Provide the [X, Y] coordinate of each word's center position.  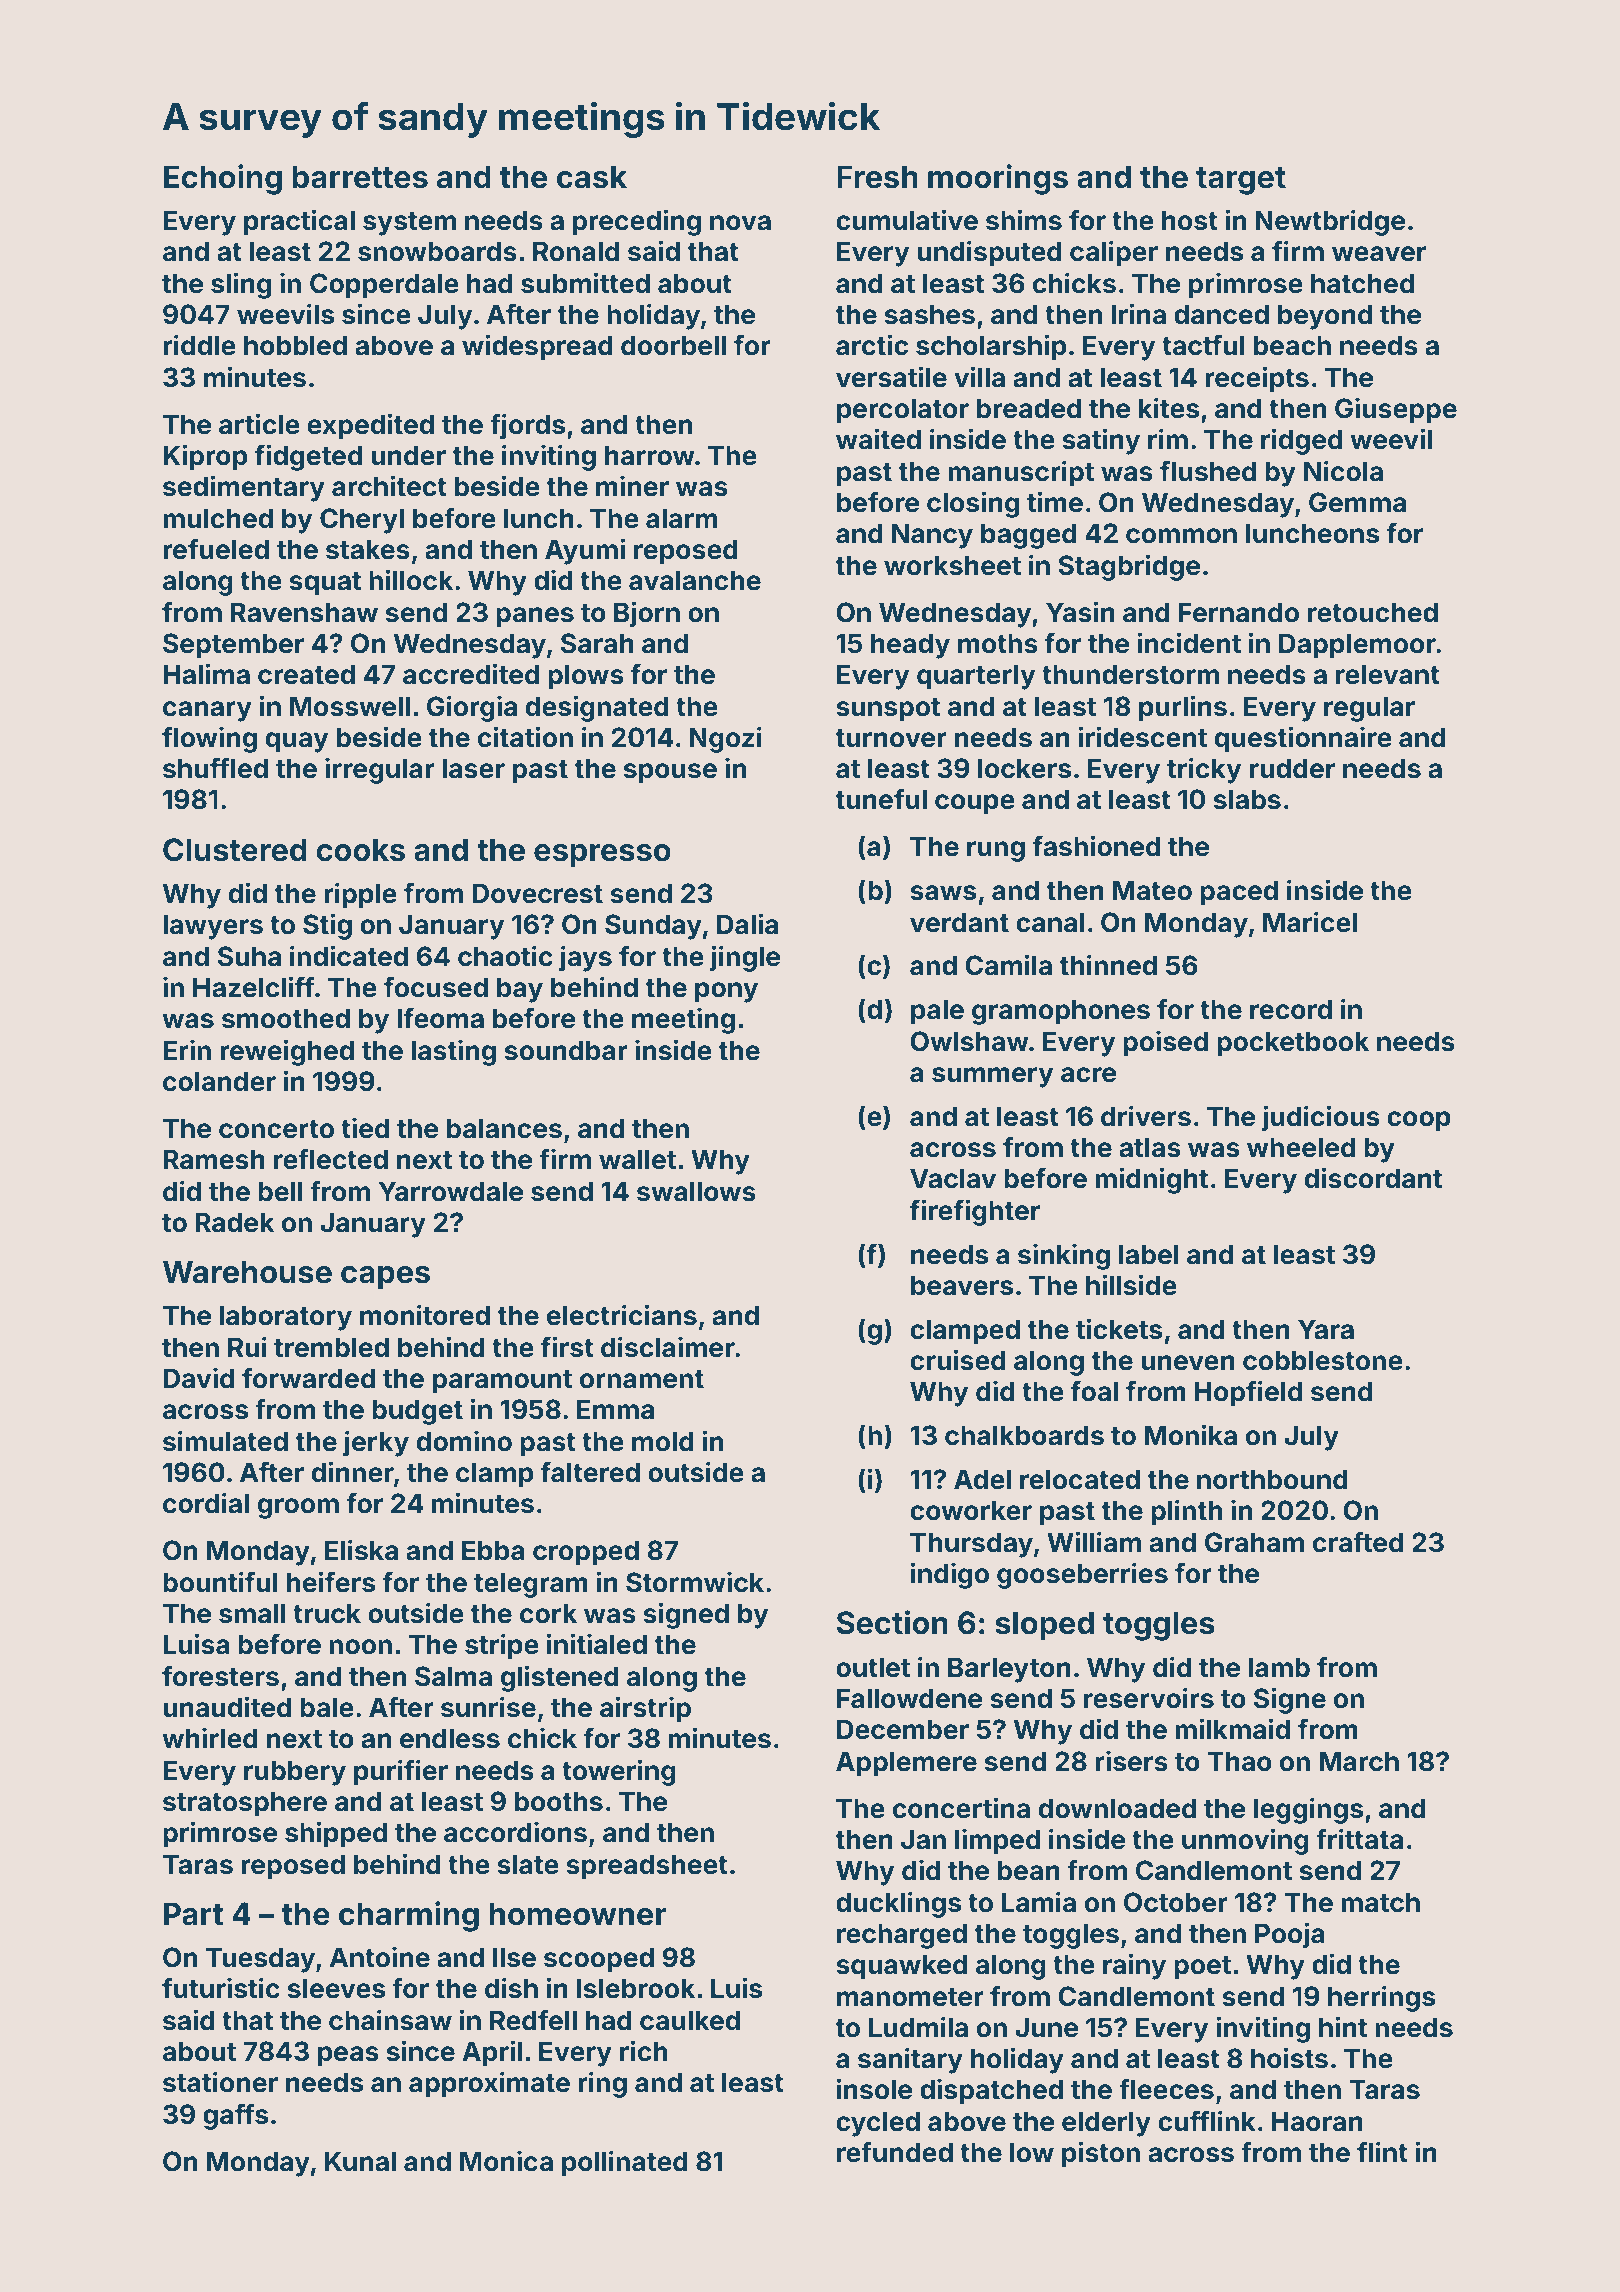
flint [1382, 2151]
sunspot [888, 710]
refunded [895, 2152]
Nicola [1343, 471]
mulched [218, 518]
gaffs [235, 2117]
